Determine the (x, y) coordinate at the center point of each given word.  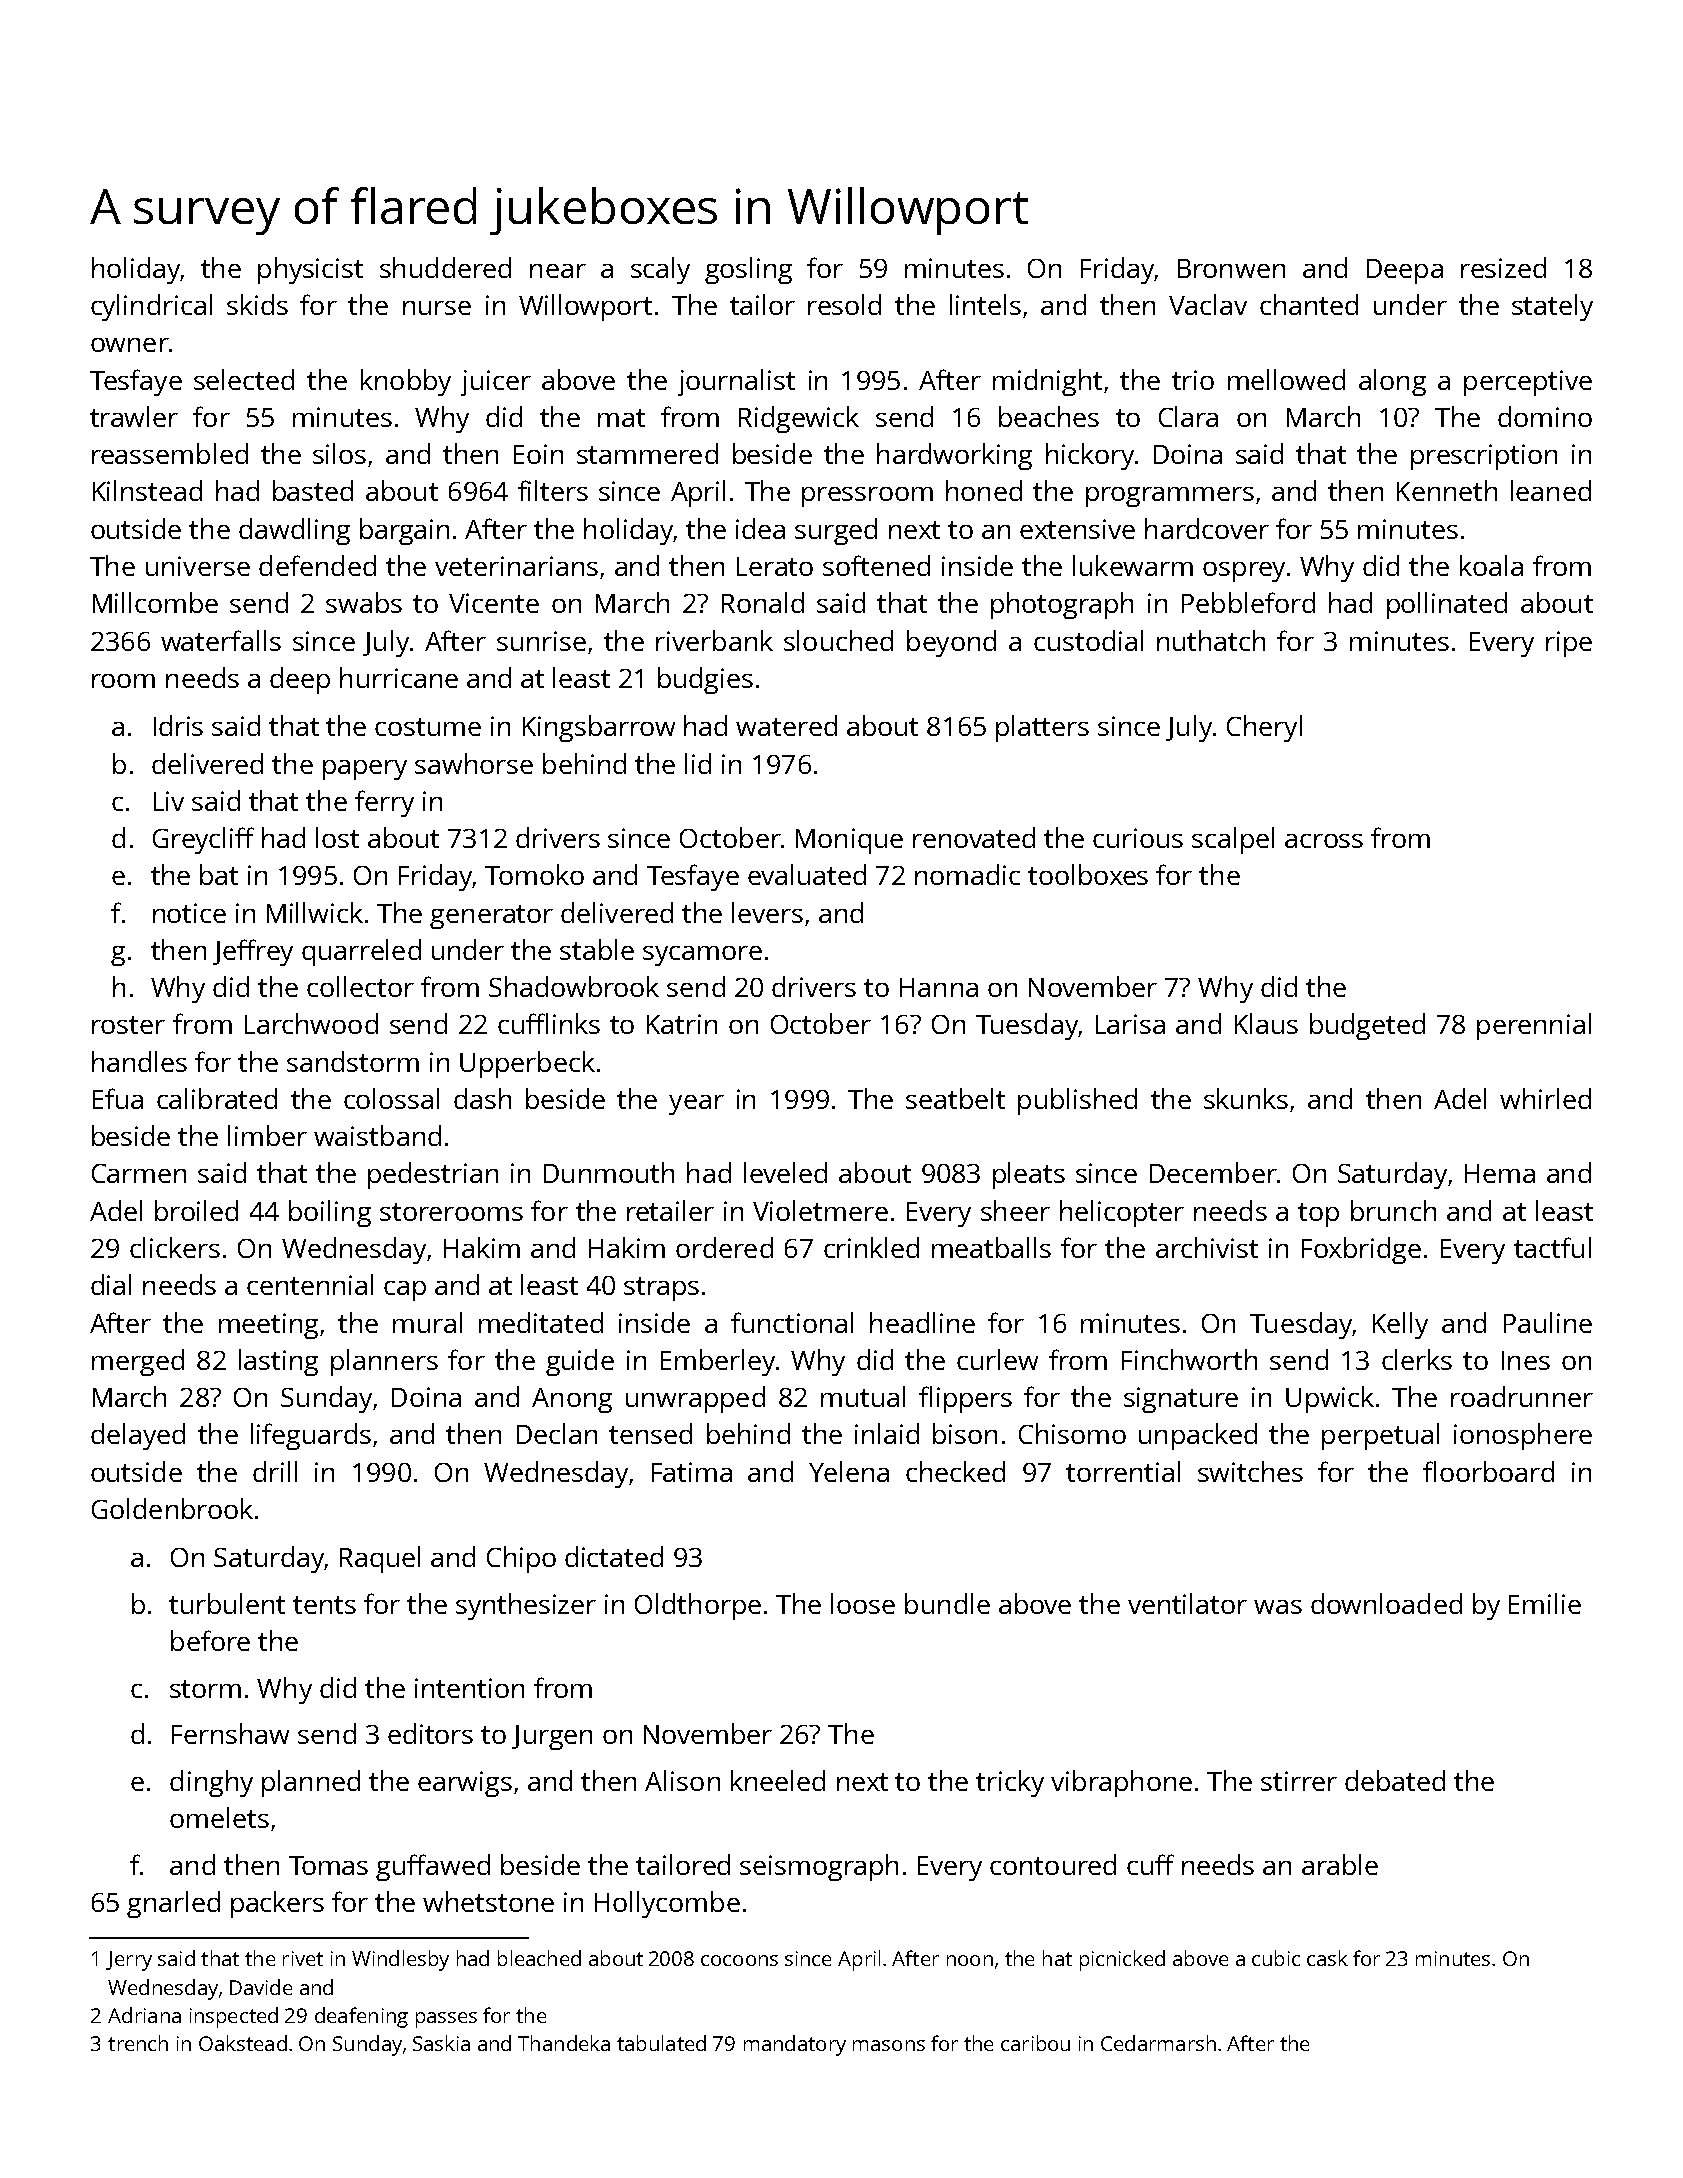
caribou (1035, 2043)
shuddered (445, 267)
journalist (736, 382)
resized (1503, 267)
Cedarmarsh (1158, 2043)
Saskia (441, 2043)
